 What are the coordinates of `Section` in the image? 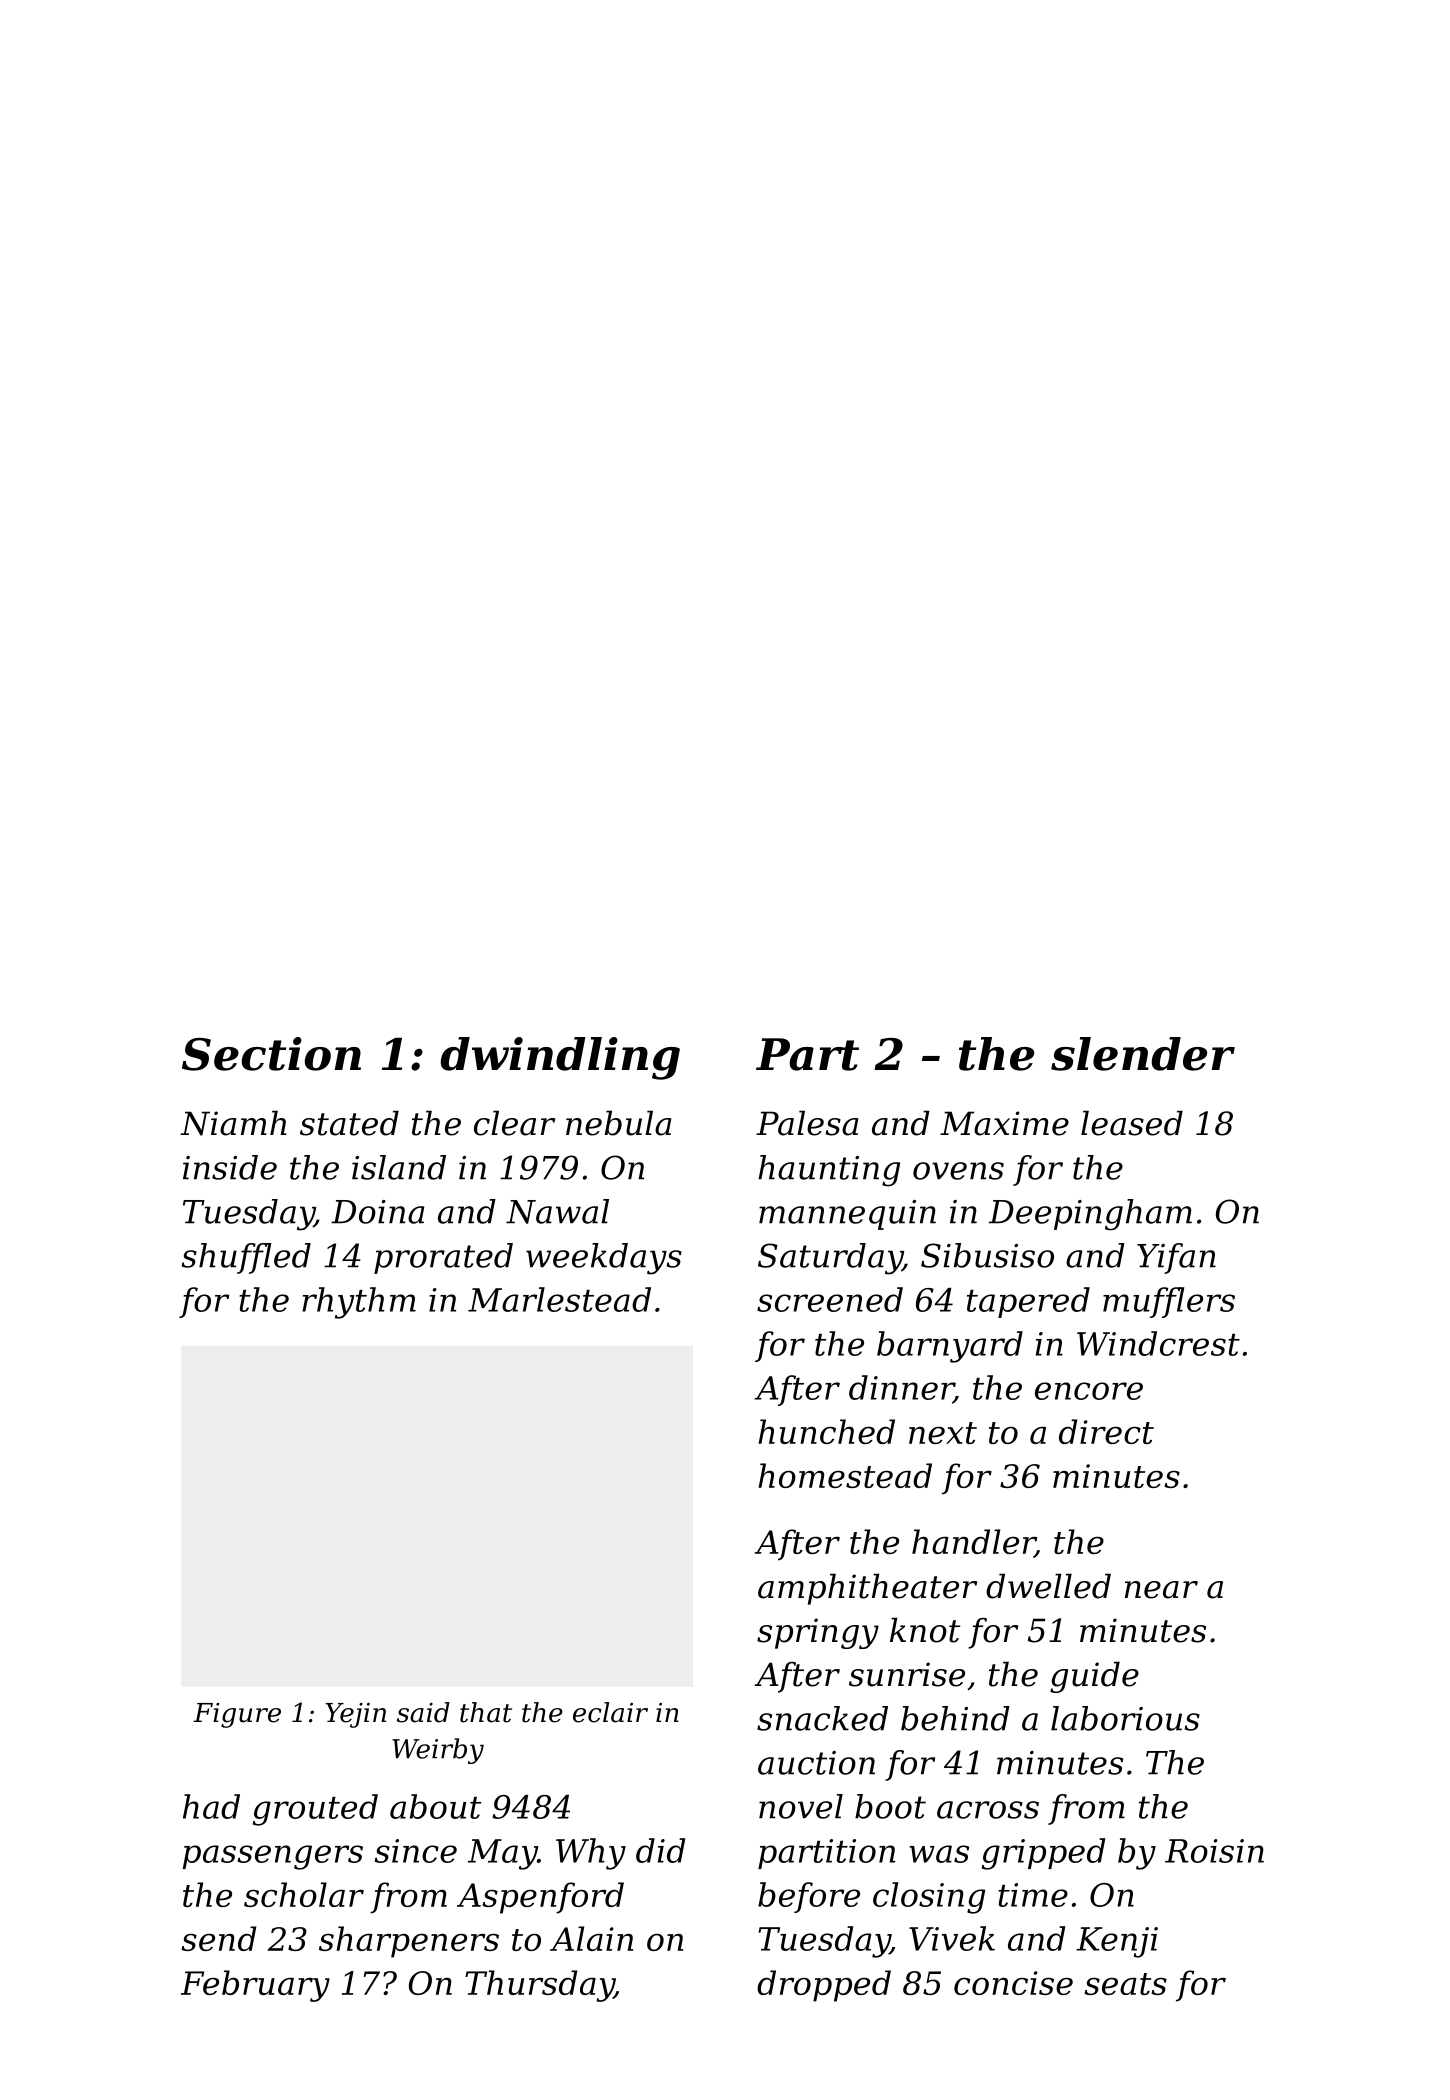 It's located at (271, 1054).
